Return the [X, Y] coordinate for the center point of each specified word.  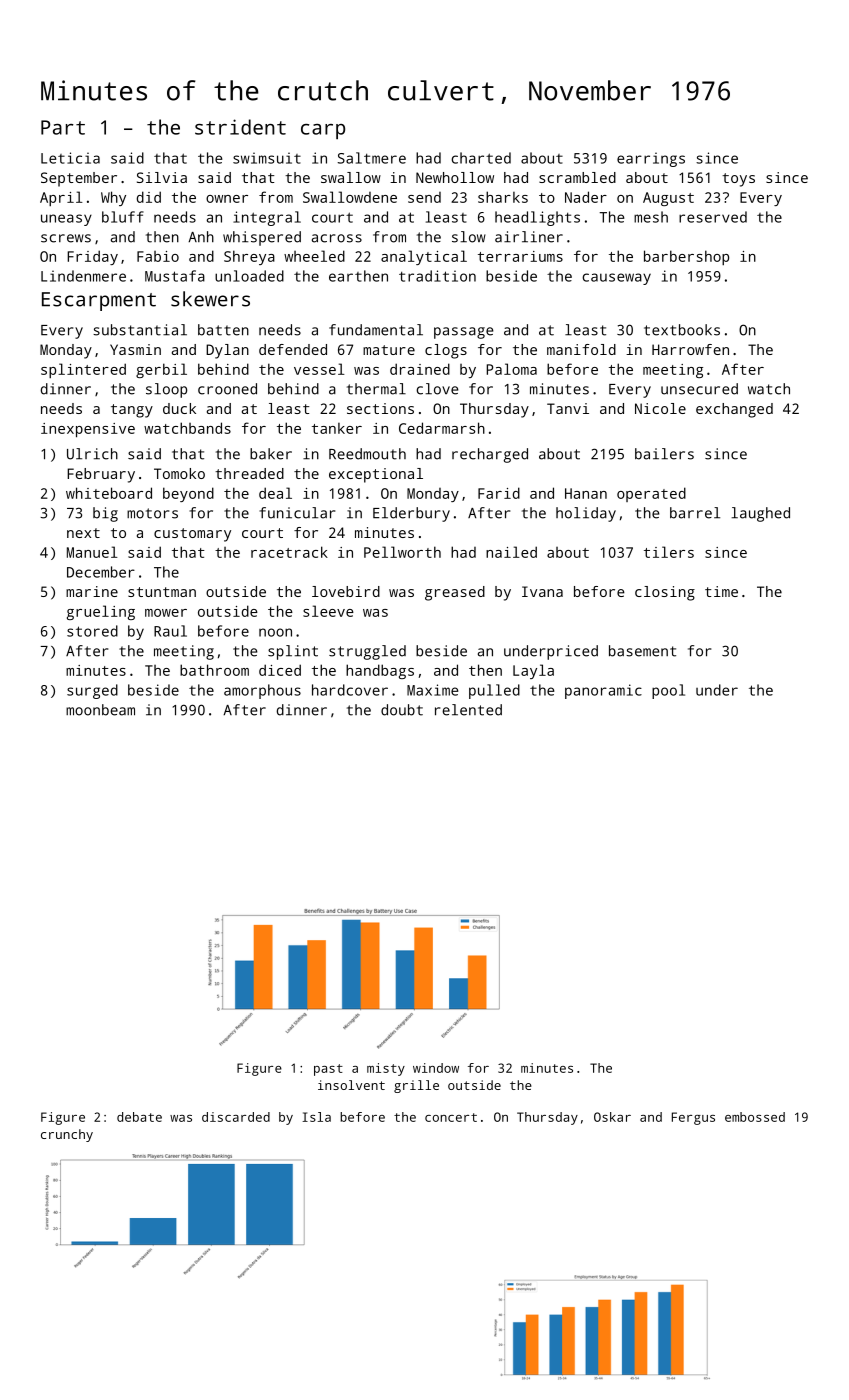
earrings [651, 159]
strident [240, 127]
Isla [316, 1117]
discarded [236, 1117]
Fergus [693, 1118]
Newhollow [455, 177]
